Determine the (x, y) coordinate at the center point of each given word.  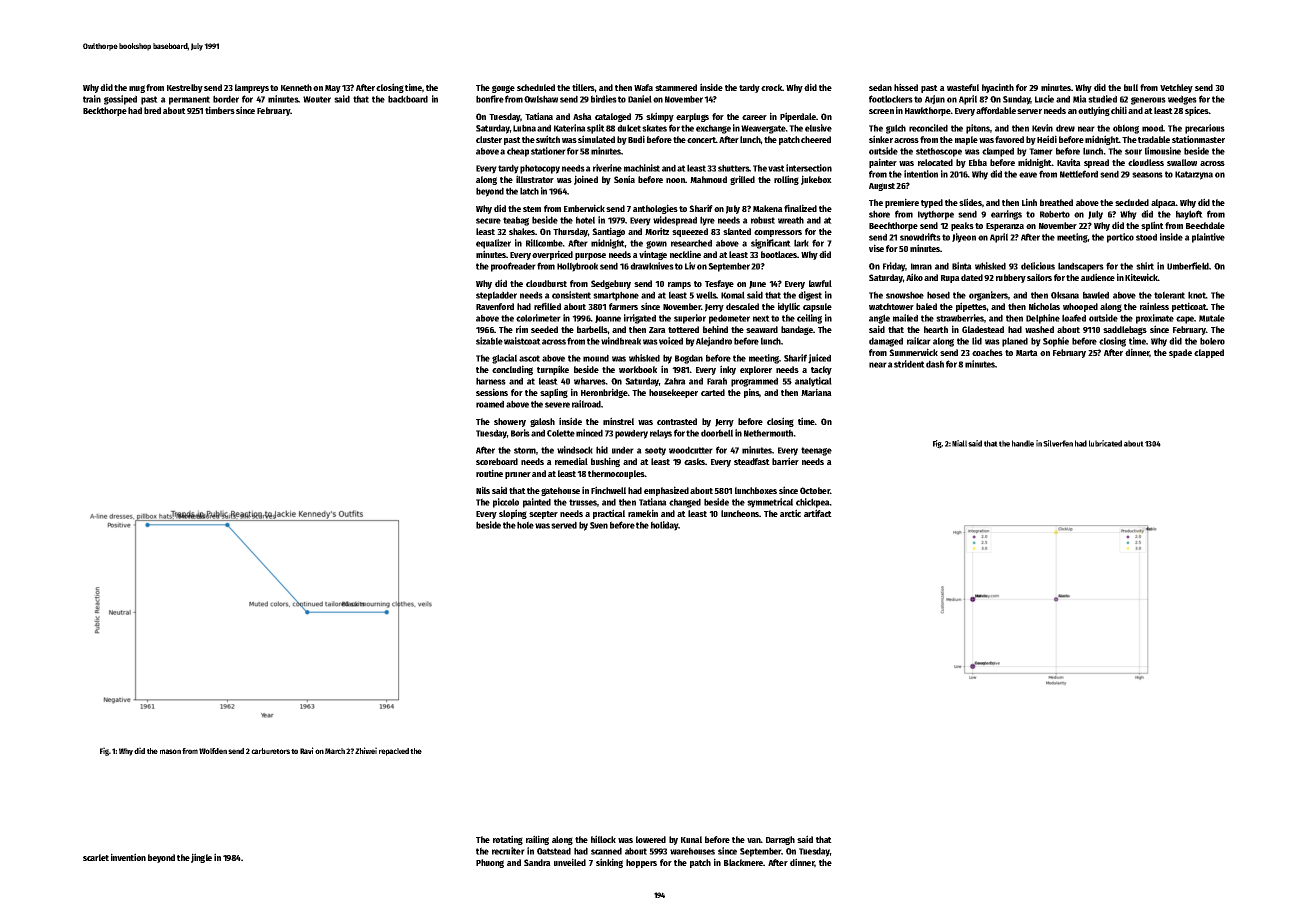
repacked (394, 752)
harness (491, 381)
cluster (489, 139)
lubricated (1105, 443)
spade (1180, 353)
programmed (754, 382)
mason (170, 751)
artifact (818, 513)
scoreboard (497, 461)
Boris (520, 433)
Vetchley (1176, 88)
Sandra (537, 862)
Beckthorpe (105, 111)
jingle (201, 858)
